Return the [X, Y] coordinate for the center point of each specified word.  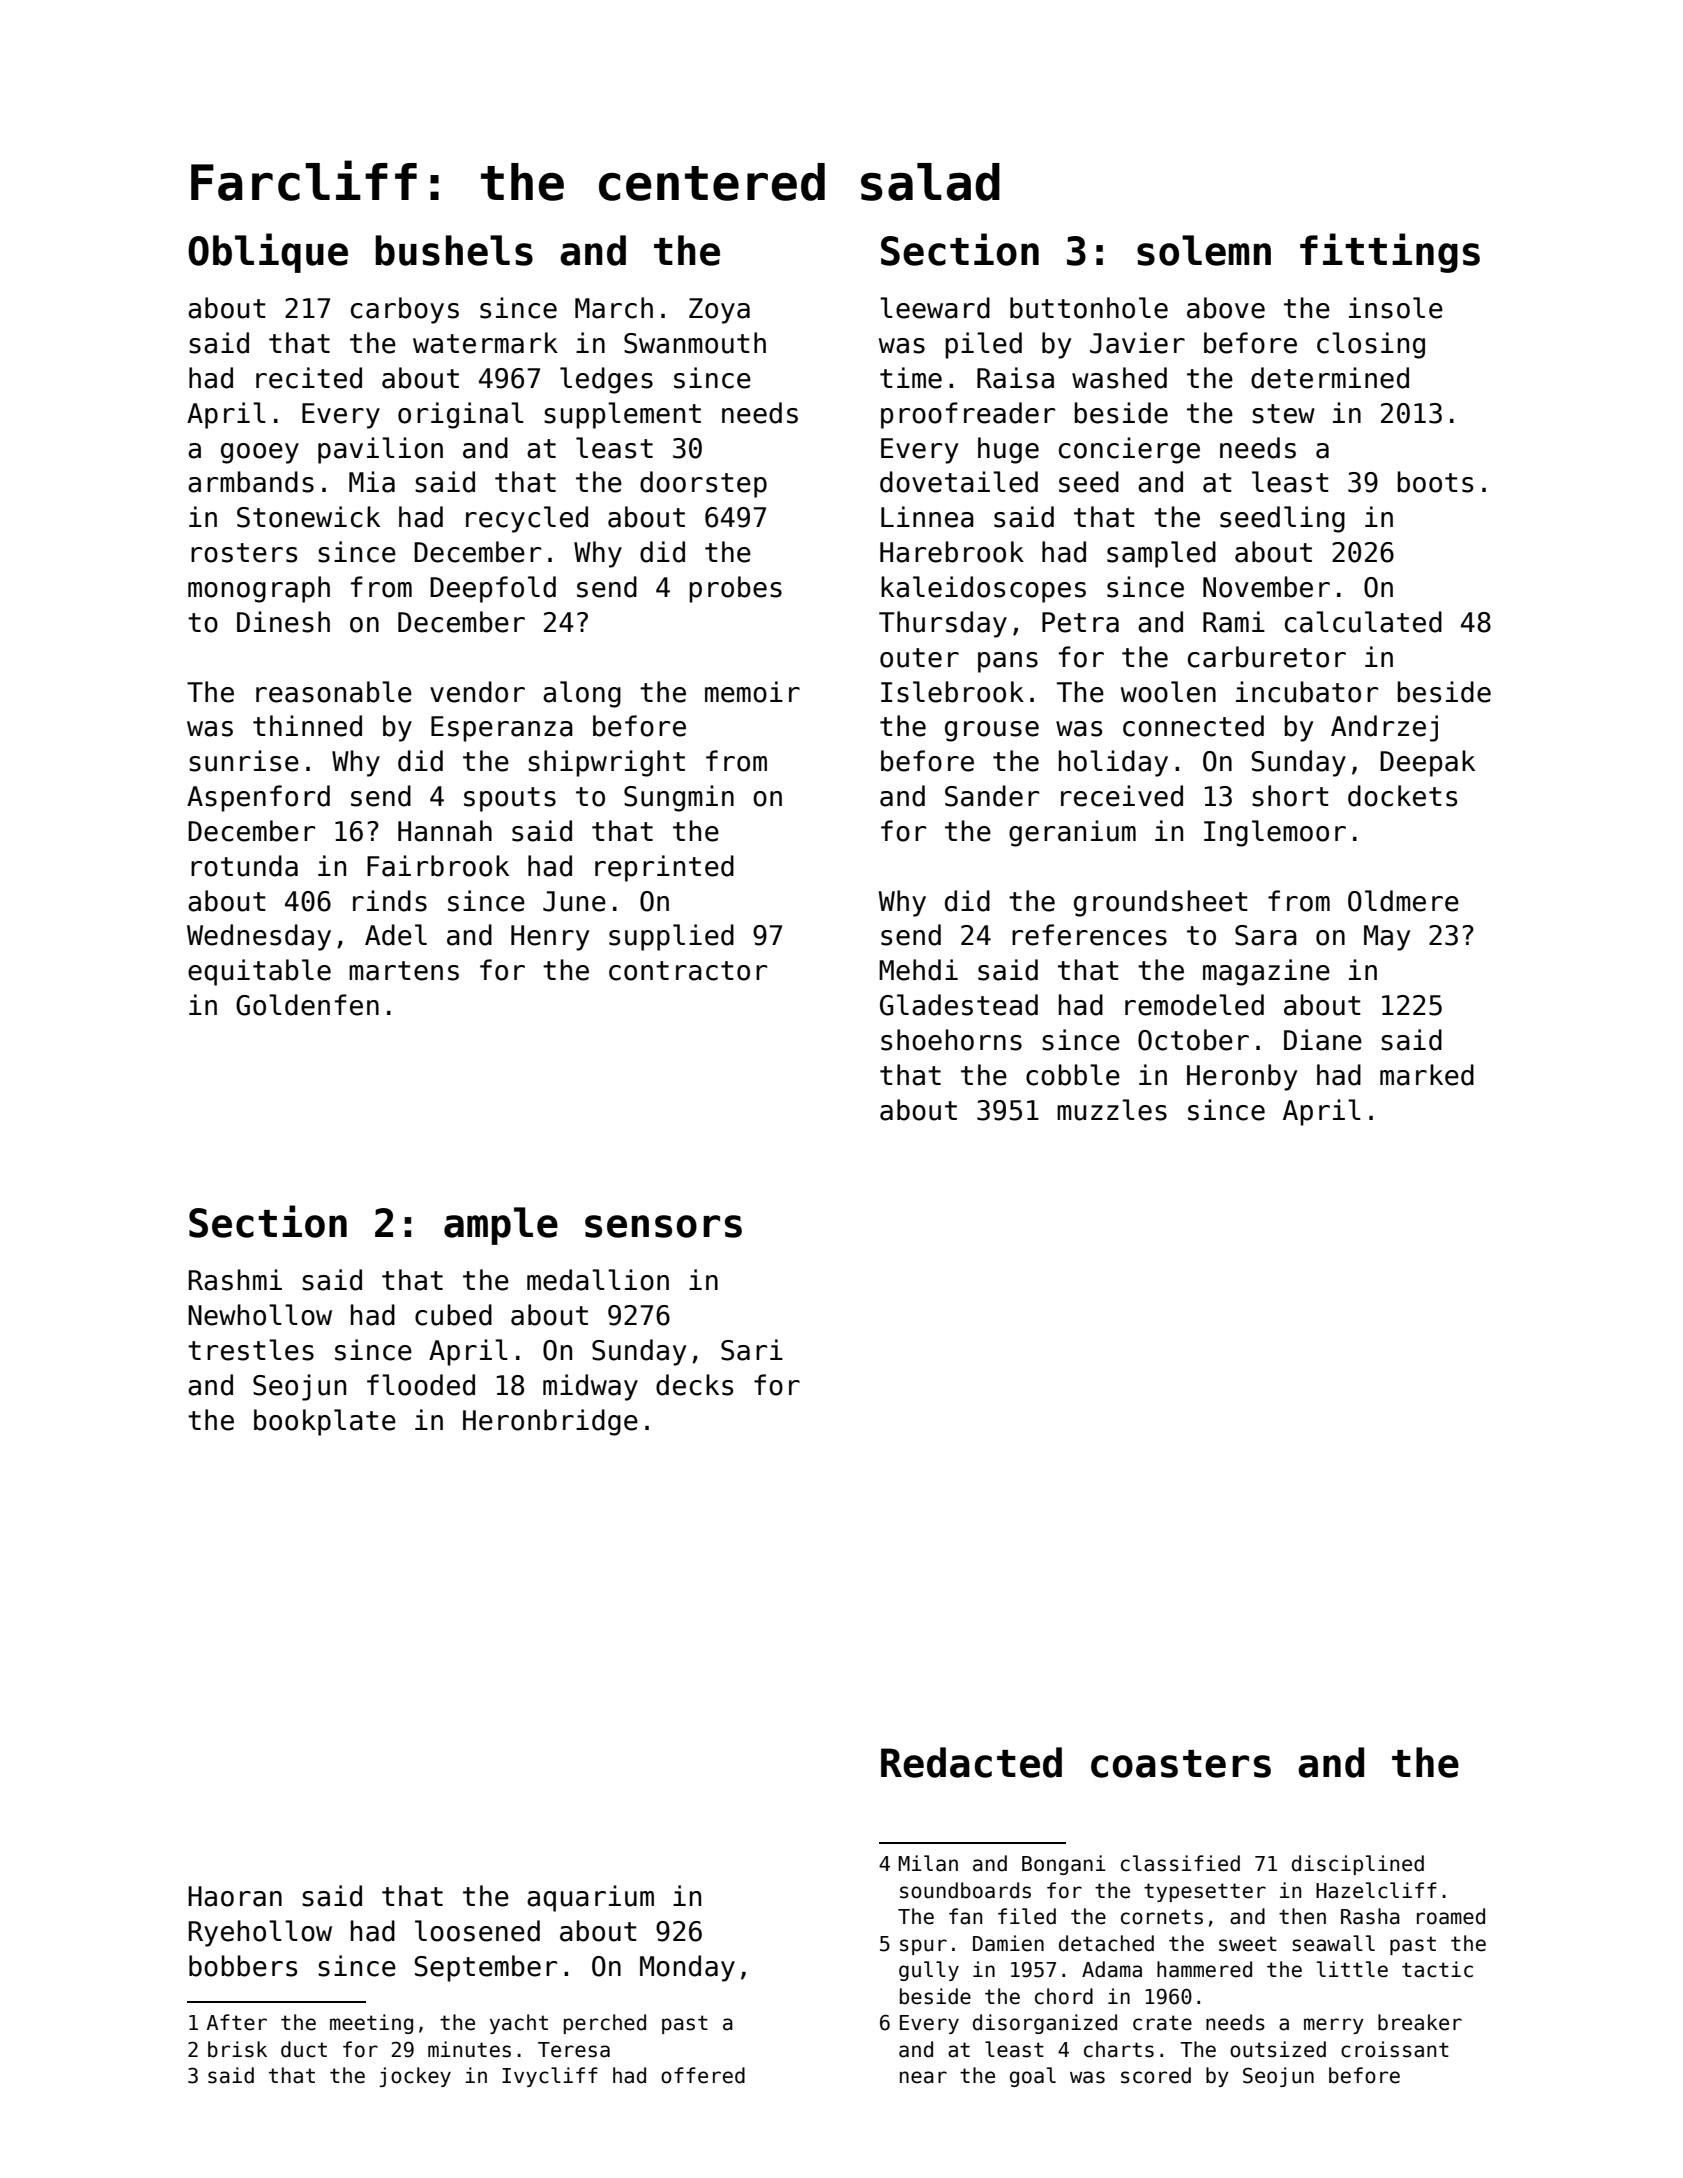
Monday [687, 1968]
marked [1427, 1075]
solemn [1204, 250]
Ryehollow [260, 1933]
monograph [259, 589]
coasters [1181, 1764]
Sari [752, 1350]
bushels [454, 250]
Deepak [1427, 763]
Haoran [235, 1896]
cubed [453, 1315]
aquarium [590, 1898]
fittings [1390, 253]
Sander [992, 796]
